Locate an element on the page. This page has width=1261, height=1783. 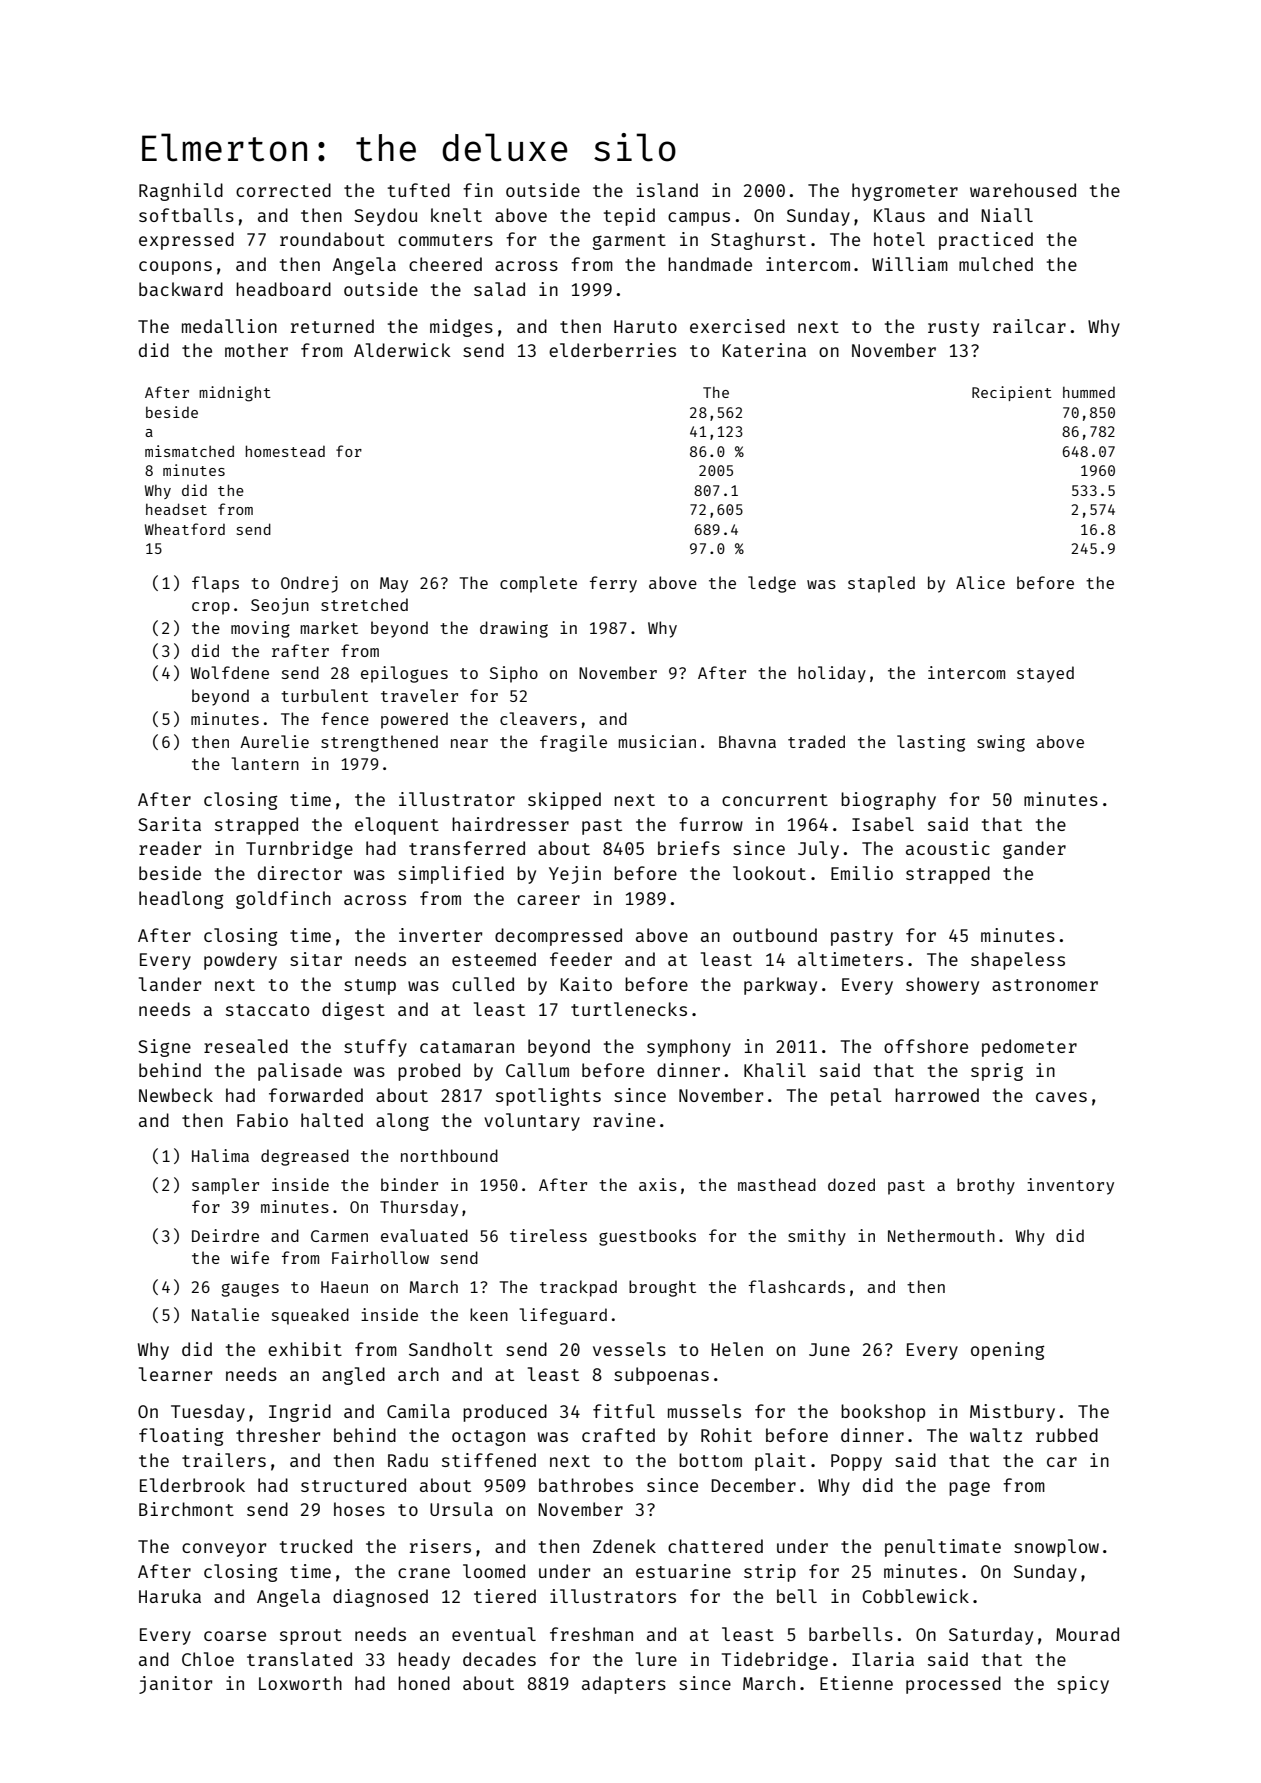
Alice is located at coordinates (980, 582).
